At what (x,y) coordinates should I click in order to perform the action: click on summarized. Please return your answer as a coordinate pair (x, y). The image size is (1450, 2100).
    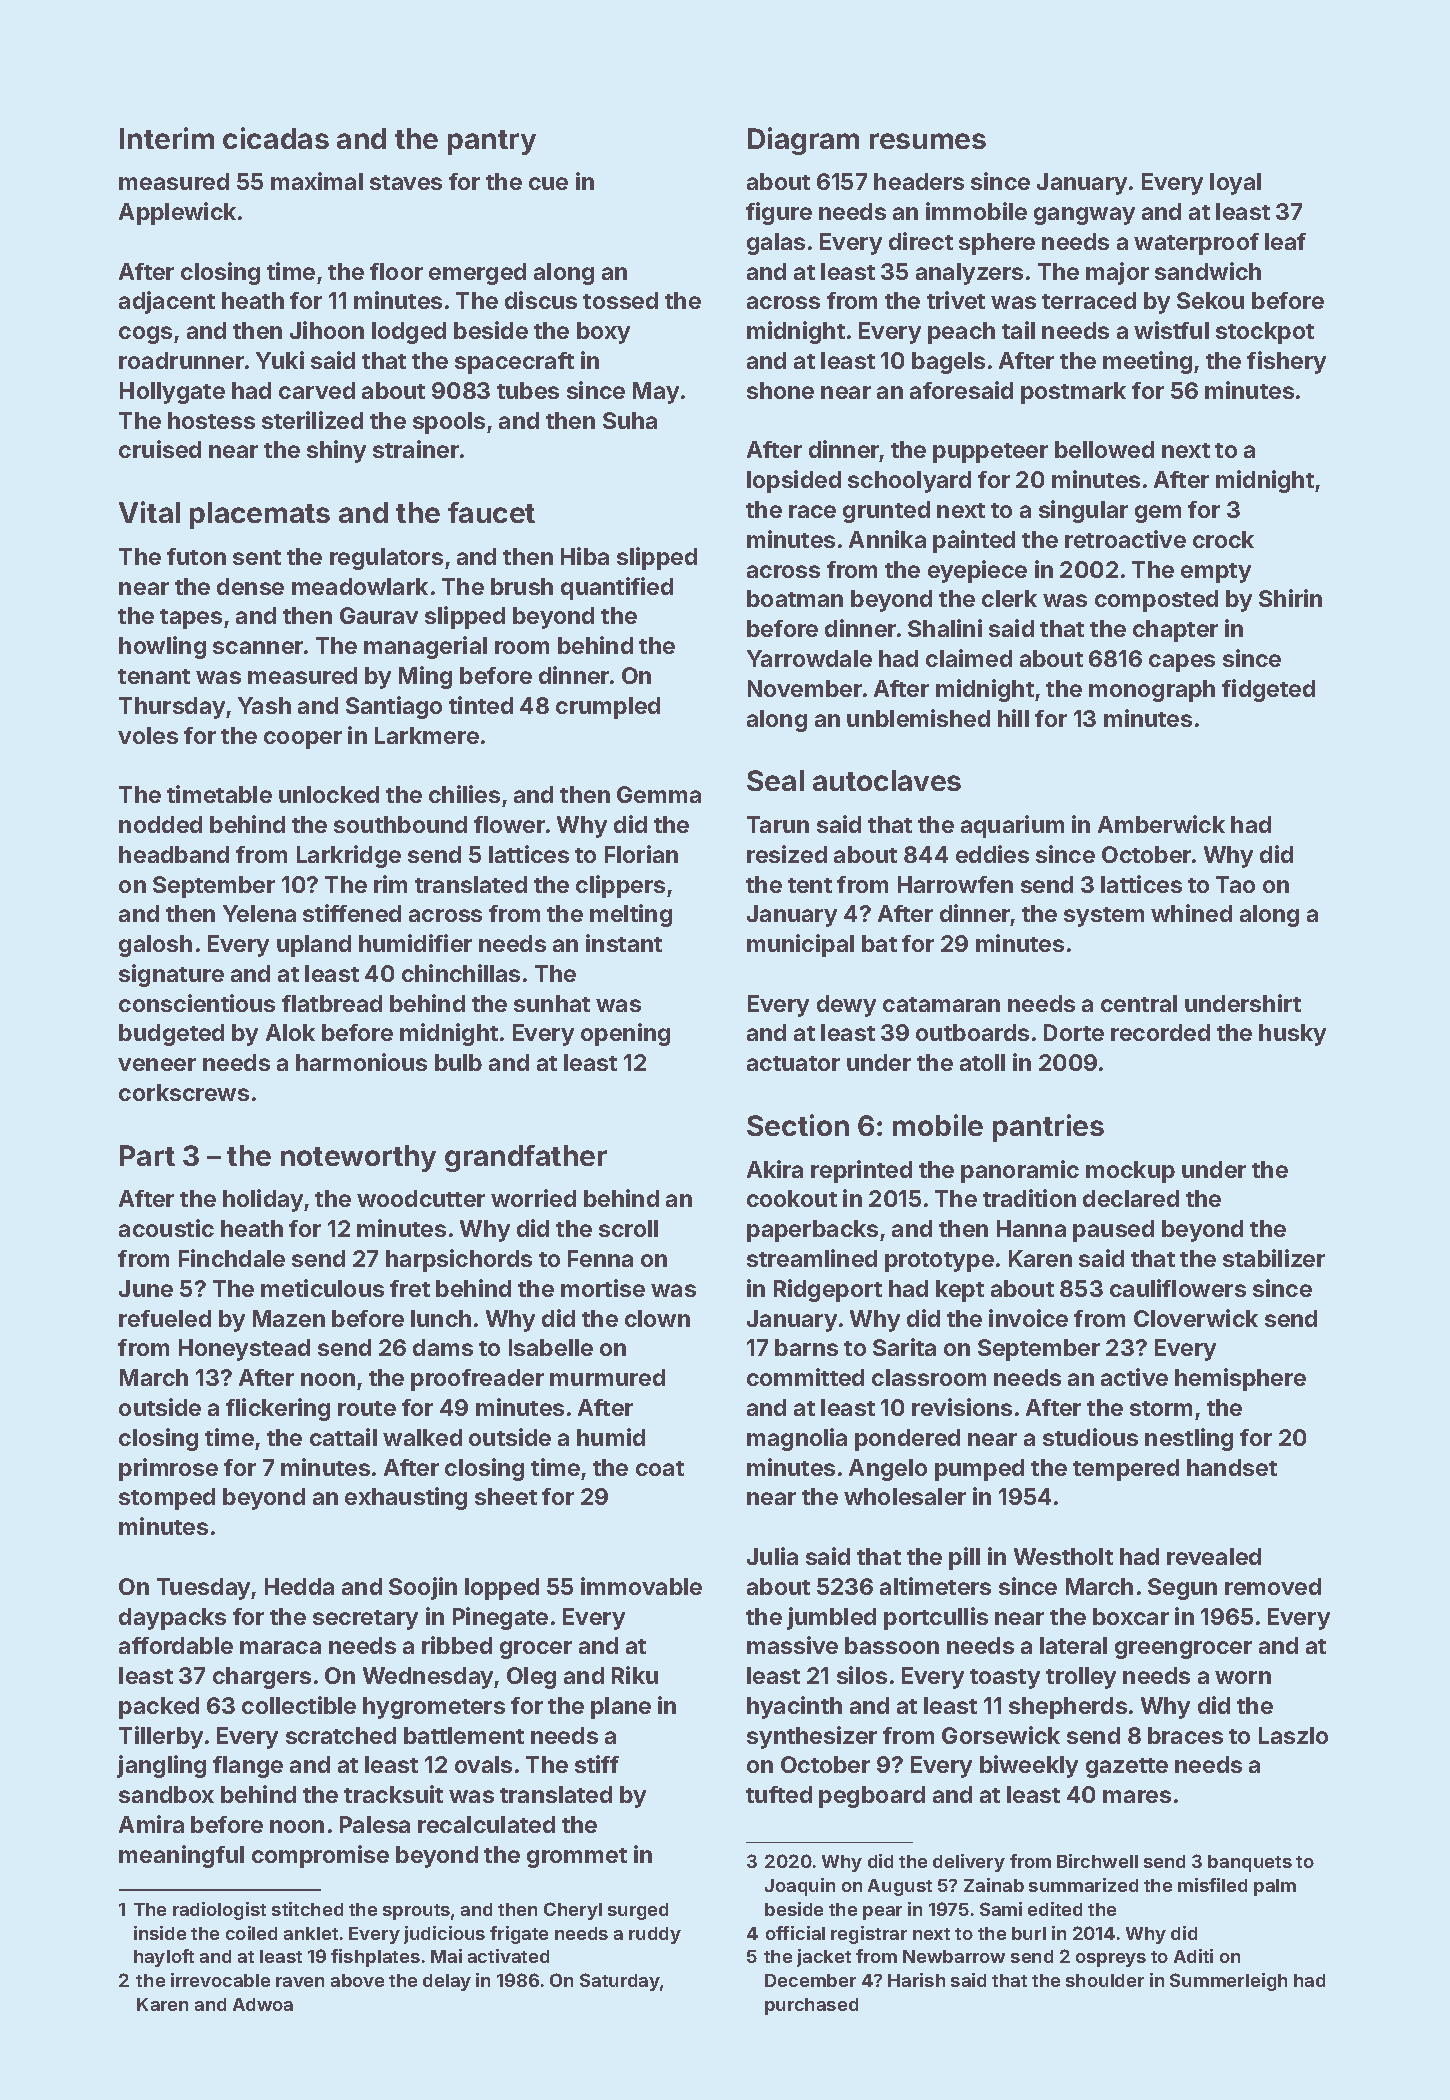
    Looking at the image, I should click on (1083, 1885).
